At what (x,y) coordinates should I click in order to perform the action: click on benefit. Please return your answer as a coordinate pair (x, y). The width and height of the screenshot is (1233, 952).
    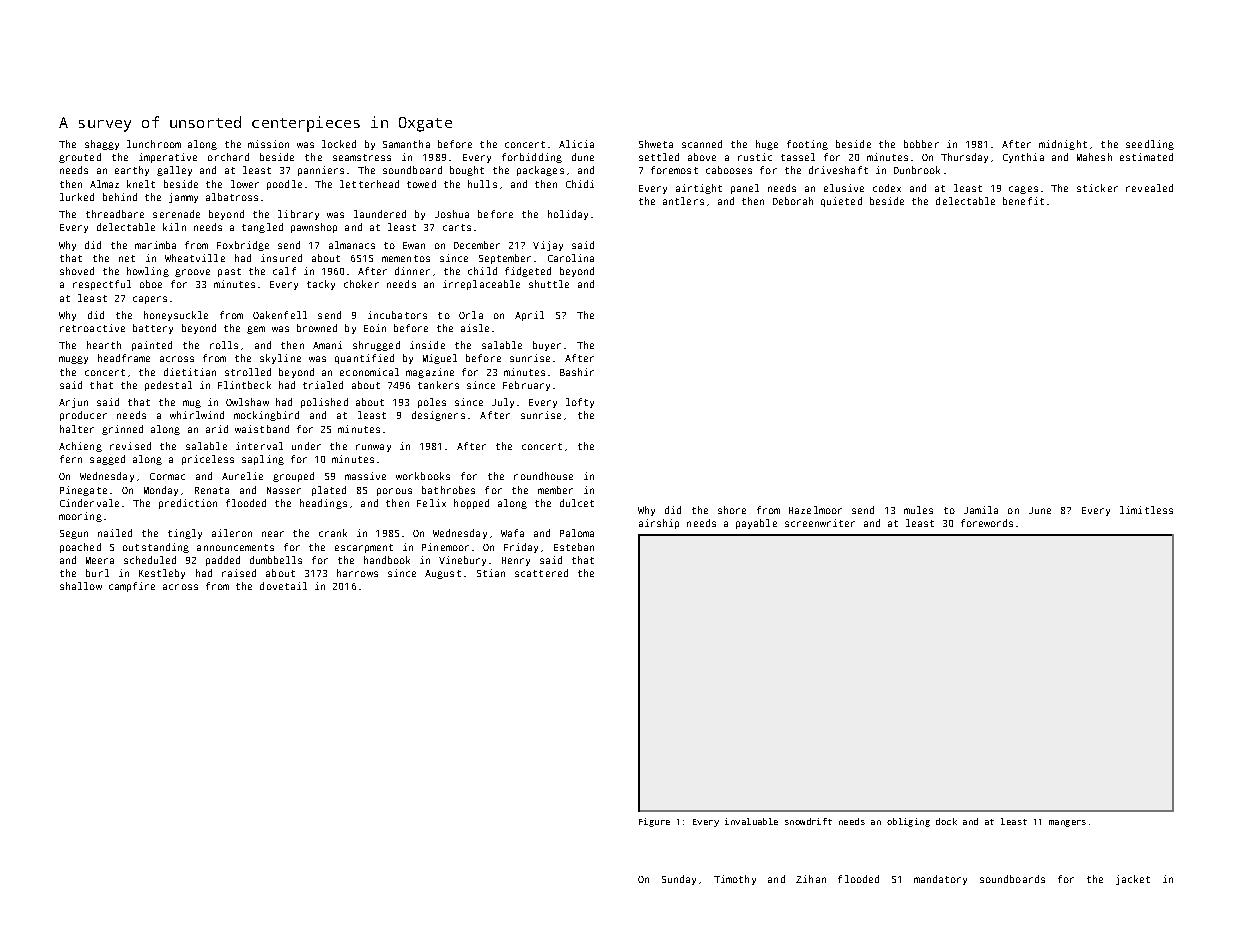
    Looking at the image, I should click on (1023, 201).
